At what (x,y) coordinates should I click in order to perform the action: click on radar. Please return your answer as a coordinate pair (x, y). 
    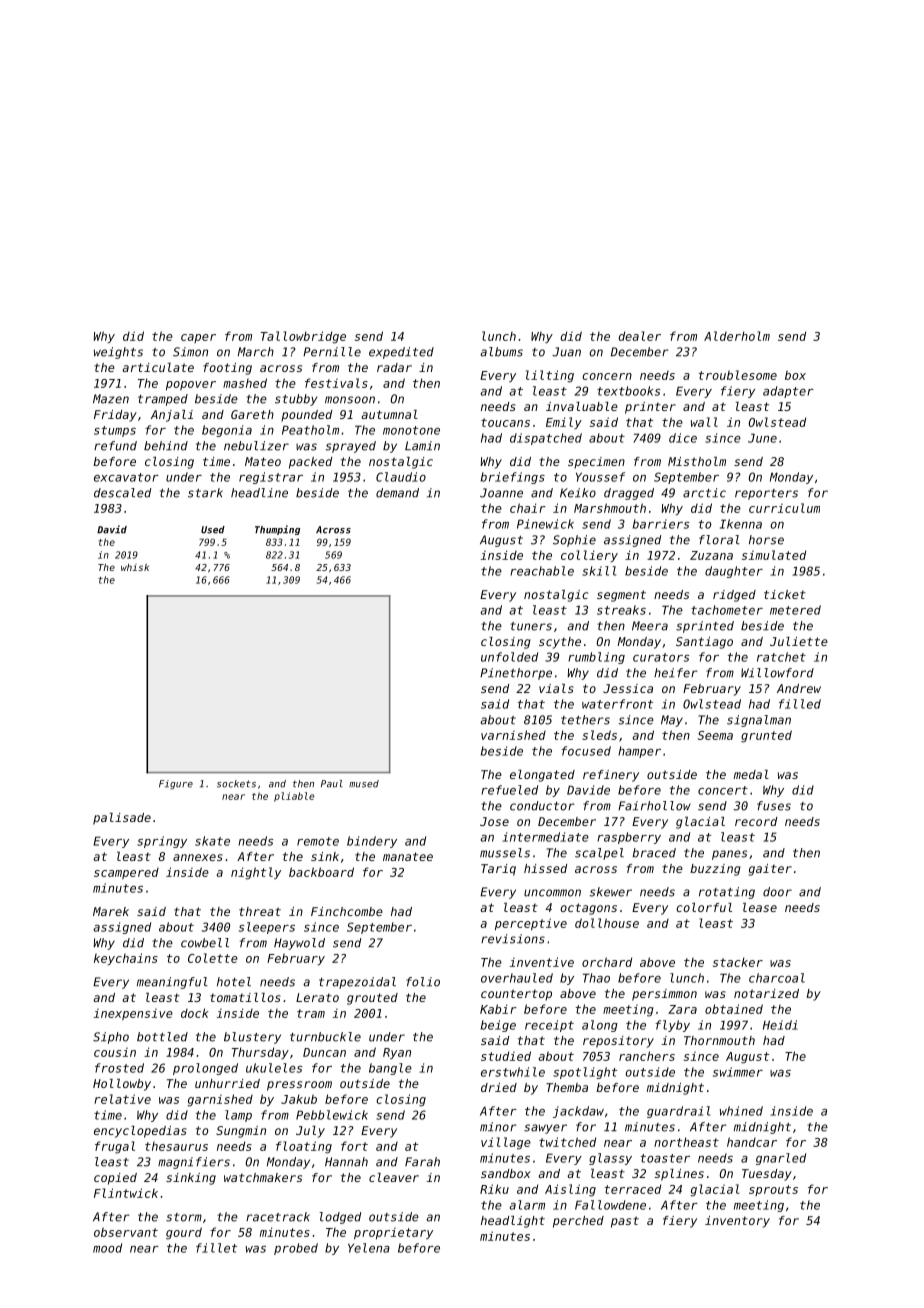
    Looking at the image, I should click on (394, 367).
